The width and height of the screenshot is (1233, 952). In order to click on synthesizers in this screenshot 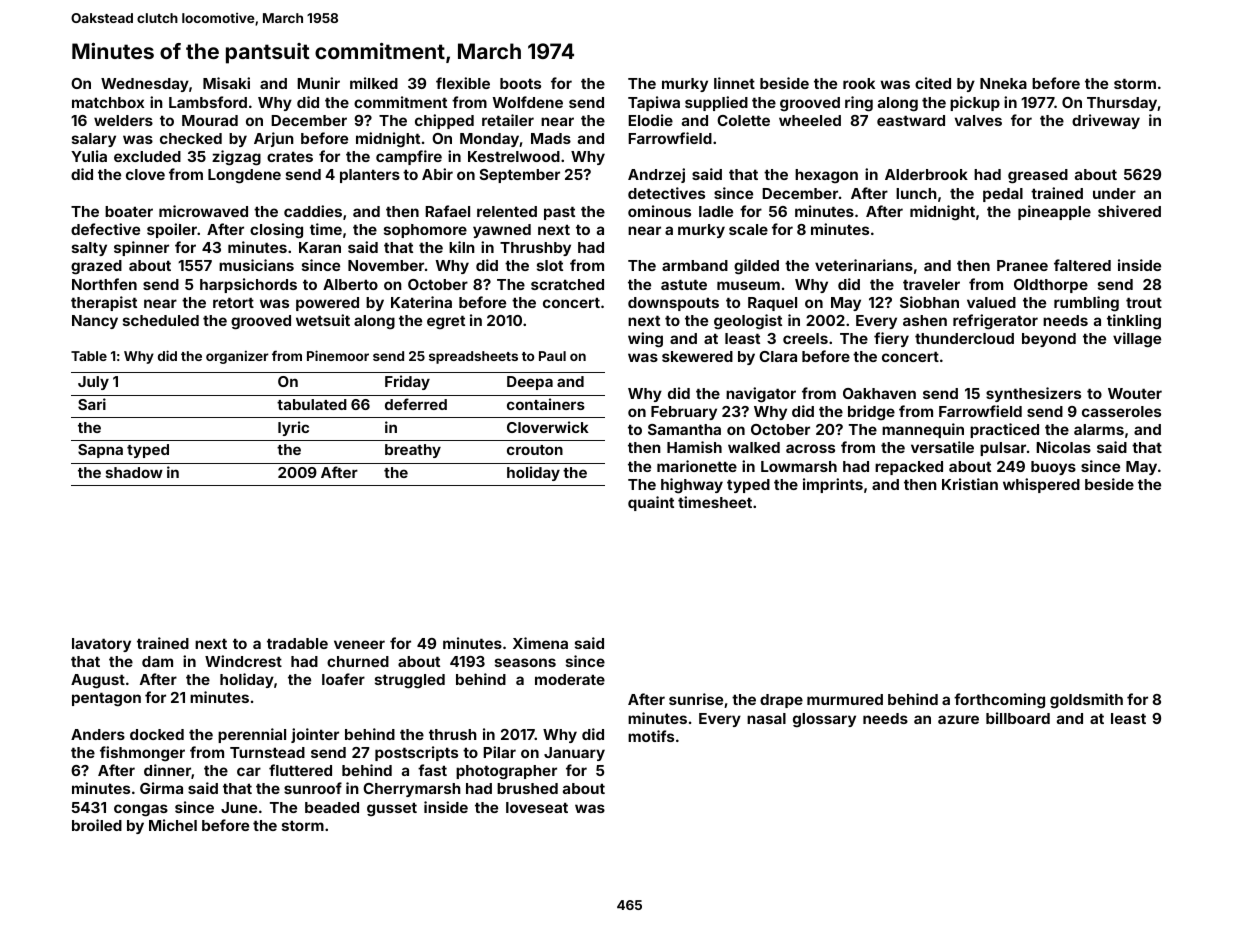, I will do `click(1033, 394)`.
